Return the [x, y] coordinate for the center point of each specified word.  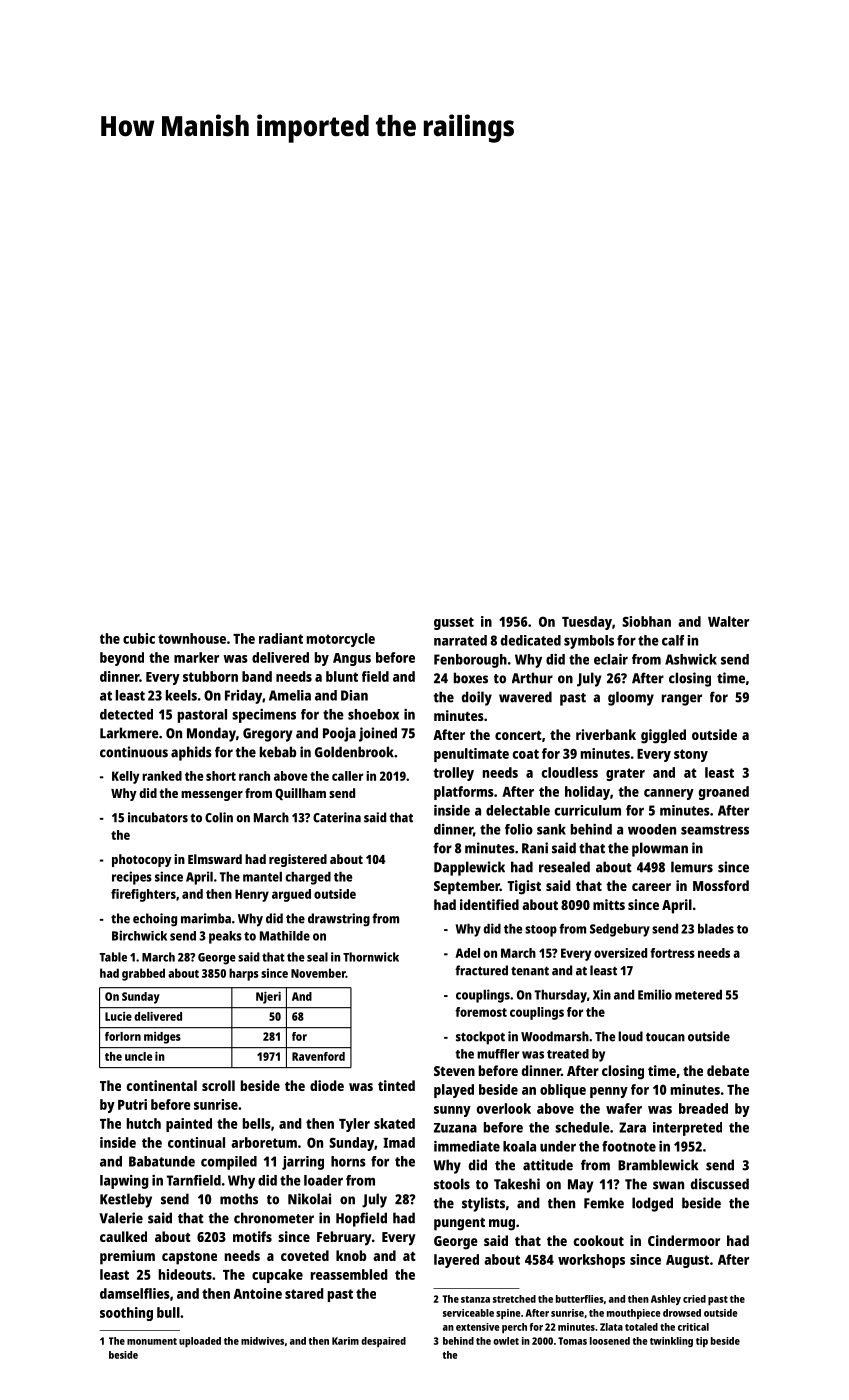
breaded [703, 1108]
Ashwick [691, 659]
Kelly [125, 777]
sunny [452, 1111]
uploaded [200, 1342]
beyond [122, 659]
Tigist [524, 887]
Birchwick [139, 935]
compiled [229, 1163]
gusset [454, 623]
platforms [464, 793]
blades [716, 929]
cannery [669, 794]
